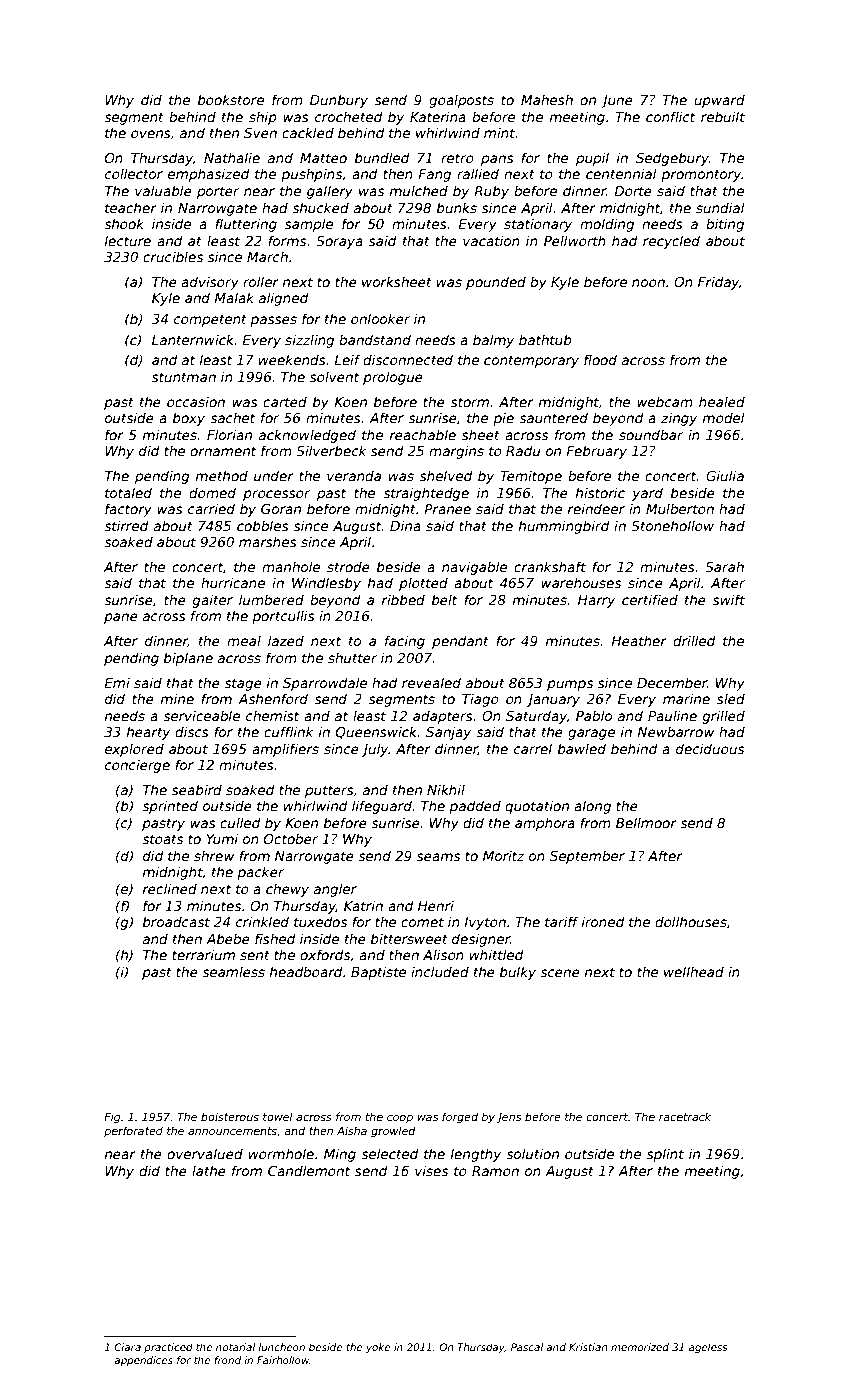  Describe the element at coordinates (447, 509) in the screenshot. I see `Pranee` at that location.
